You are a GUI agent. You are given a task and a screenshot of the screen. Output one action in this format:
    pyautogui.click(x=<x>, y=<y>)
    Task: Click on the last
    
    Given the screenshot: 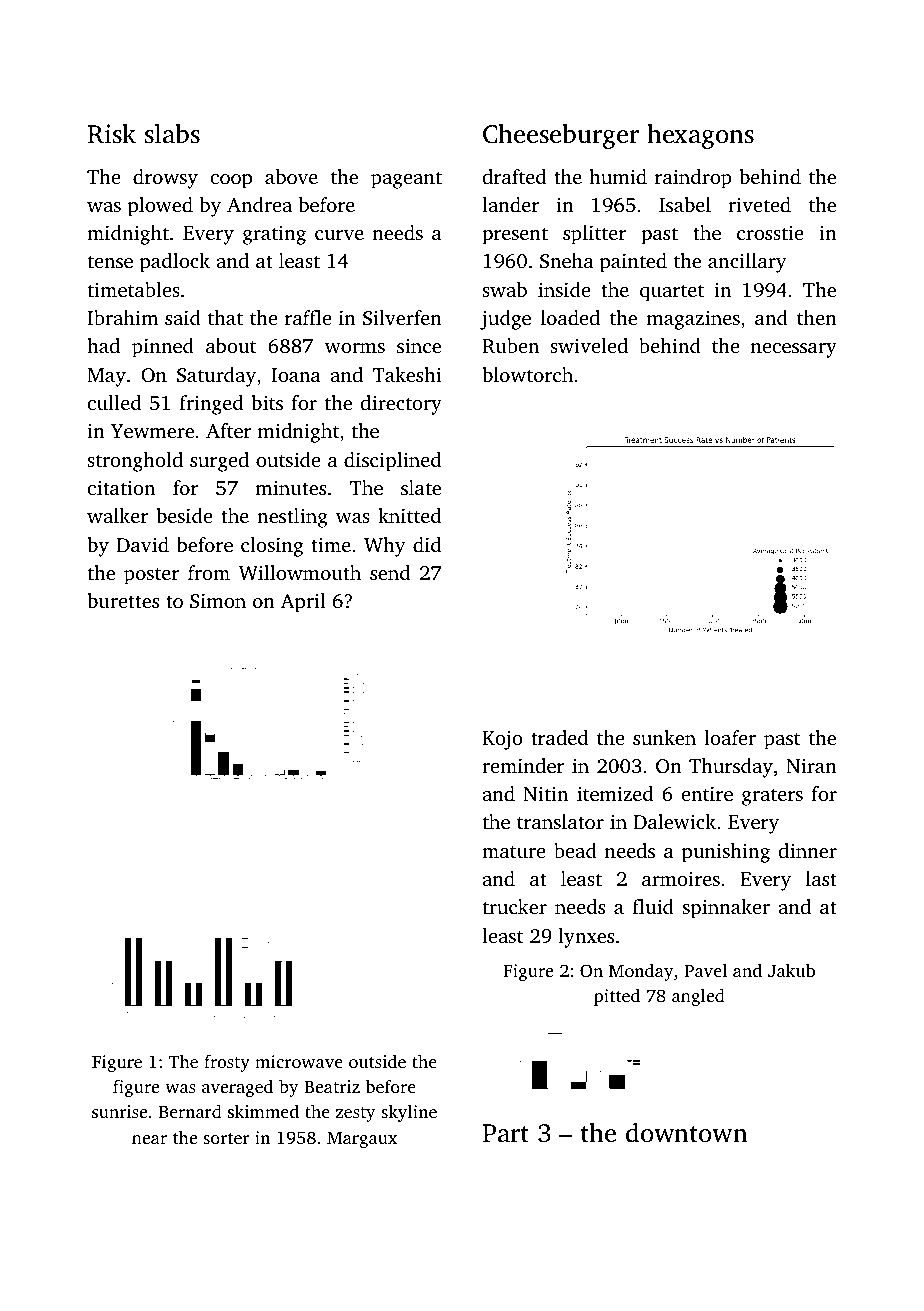 What is the action you would take?
    pyautogui.click(x=821, y=878)
